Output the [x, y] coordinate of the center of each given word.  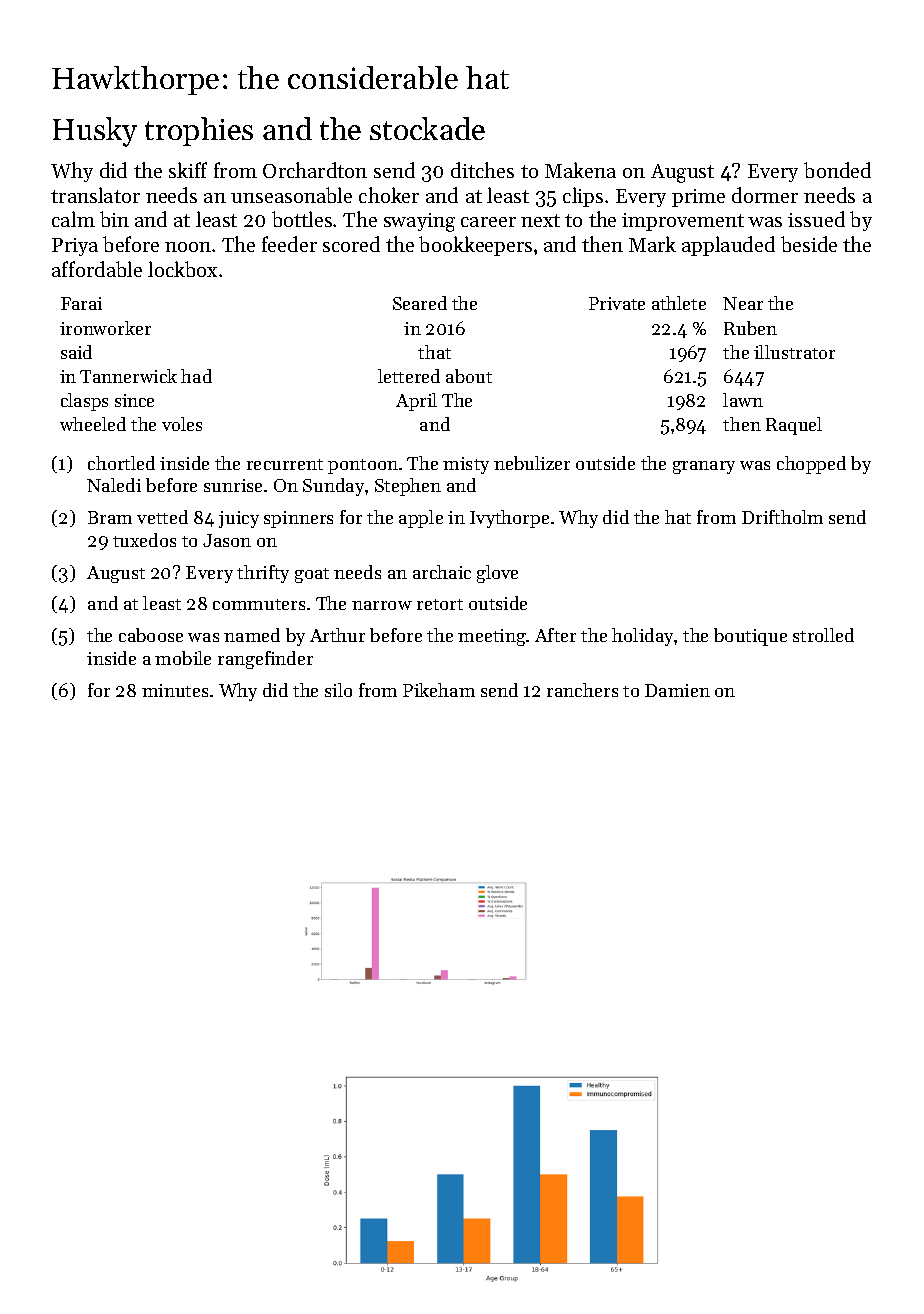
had [196, 376]
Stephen [408, 487]
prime [698, 198]
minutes [175, 690]
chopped [811, 465]
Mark [652, 244]
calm [73, 219]
